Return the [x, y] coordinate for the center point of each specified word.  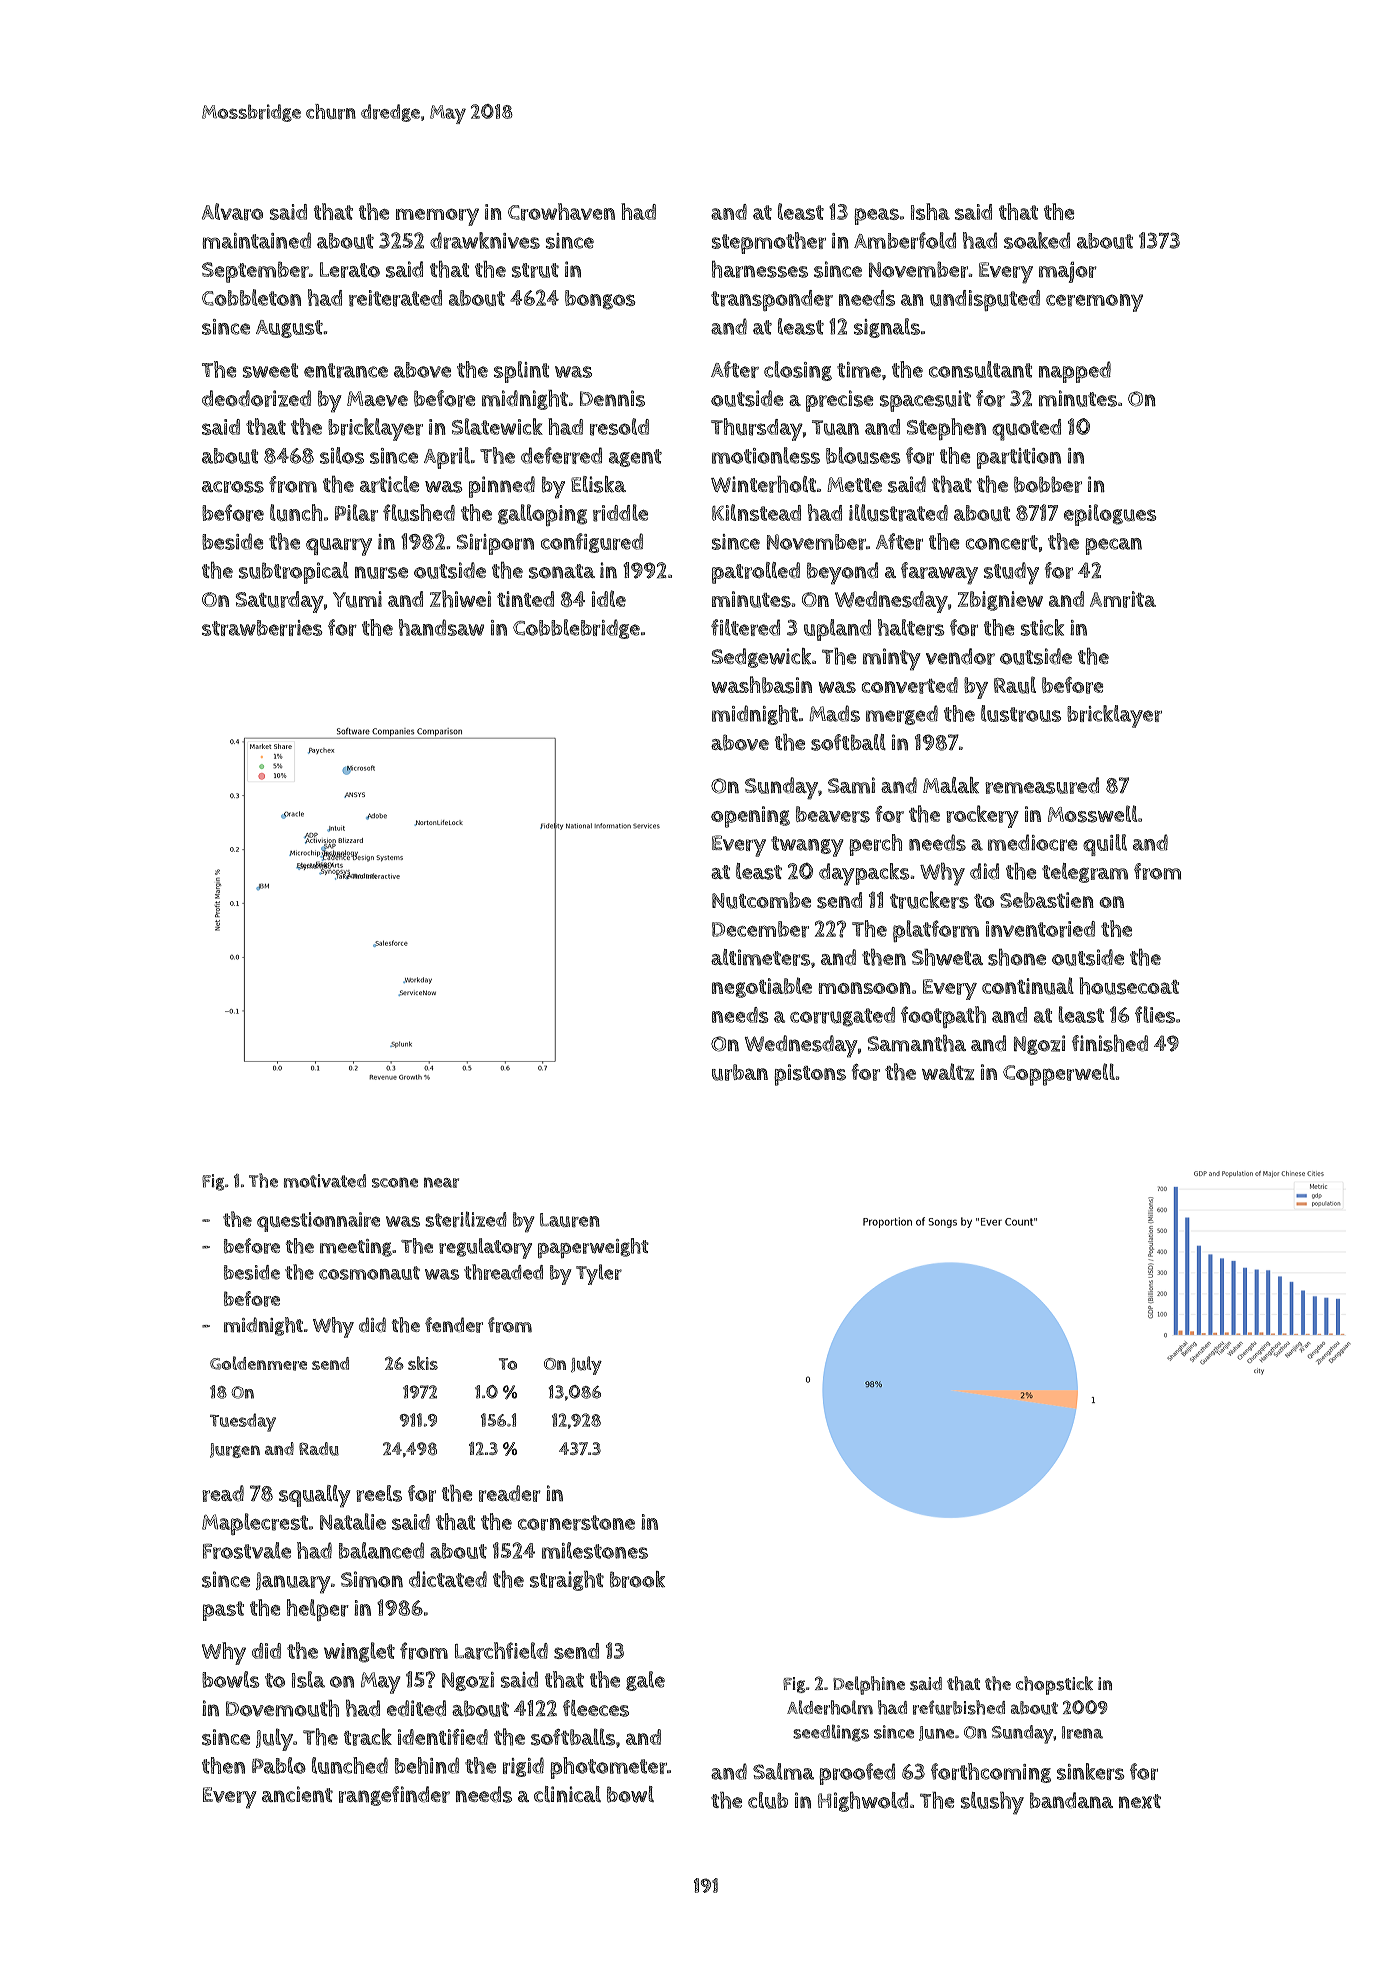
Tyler [599, 1274]
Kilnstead [756, 512]
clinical [567, 1794]
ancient [297, 1794]
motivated [325, 1181]
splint [521, 372]
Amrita [1123, 599]
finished [1110, 1043]
